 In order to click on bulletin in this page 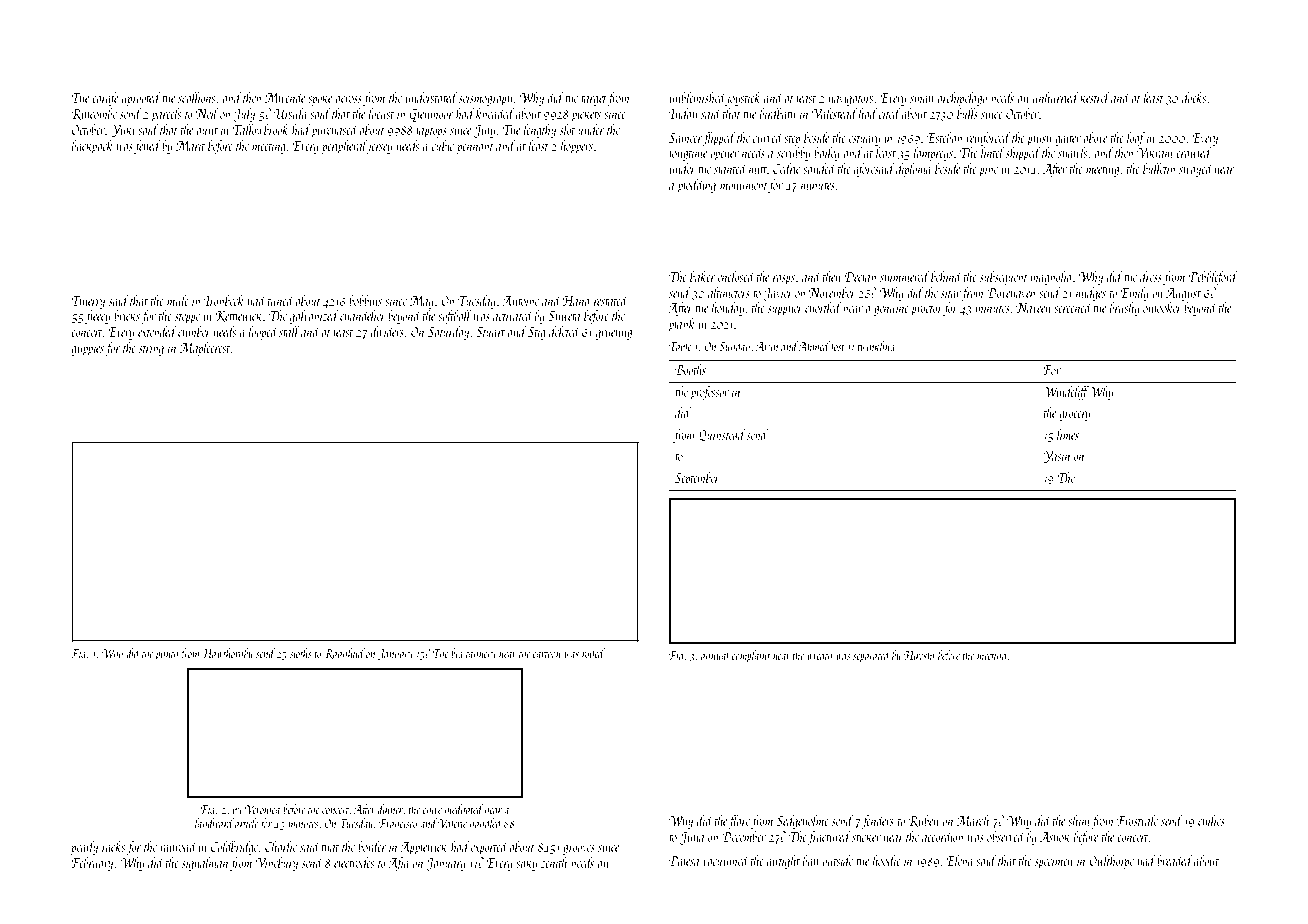, I will do `click(1159, 168)`.
